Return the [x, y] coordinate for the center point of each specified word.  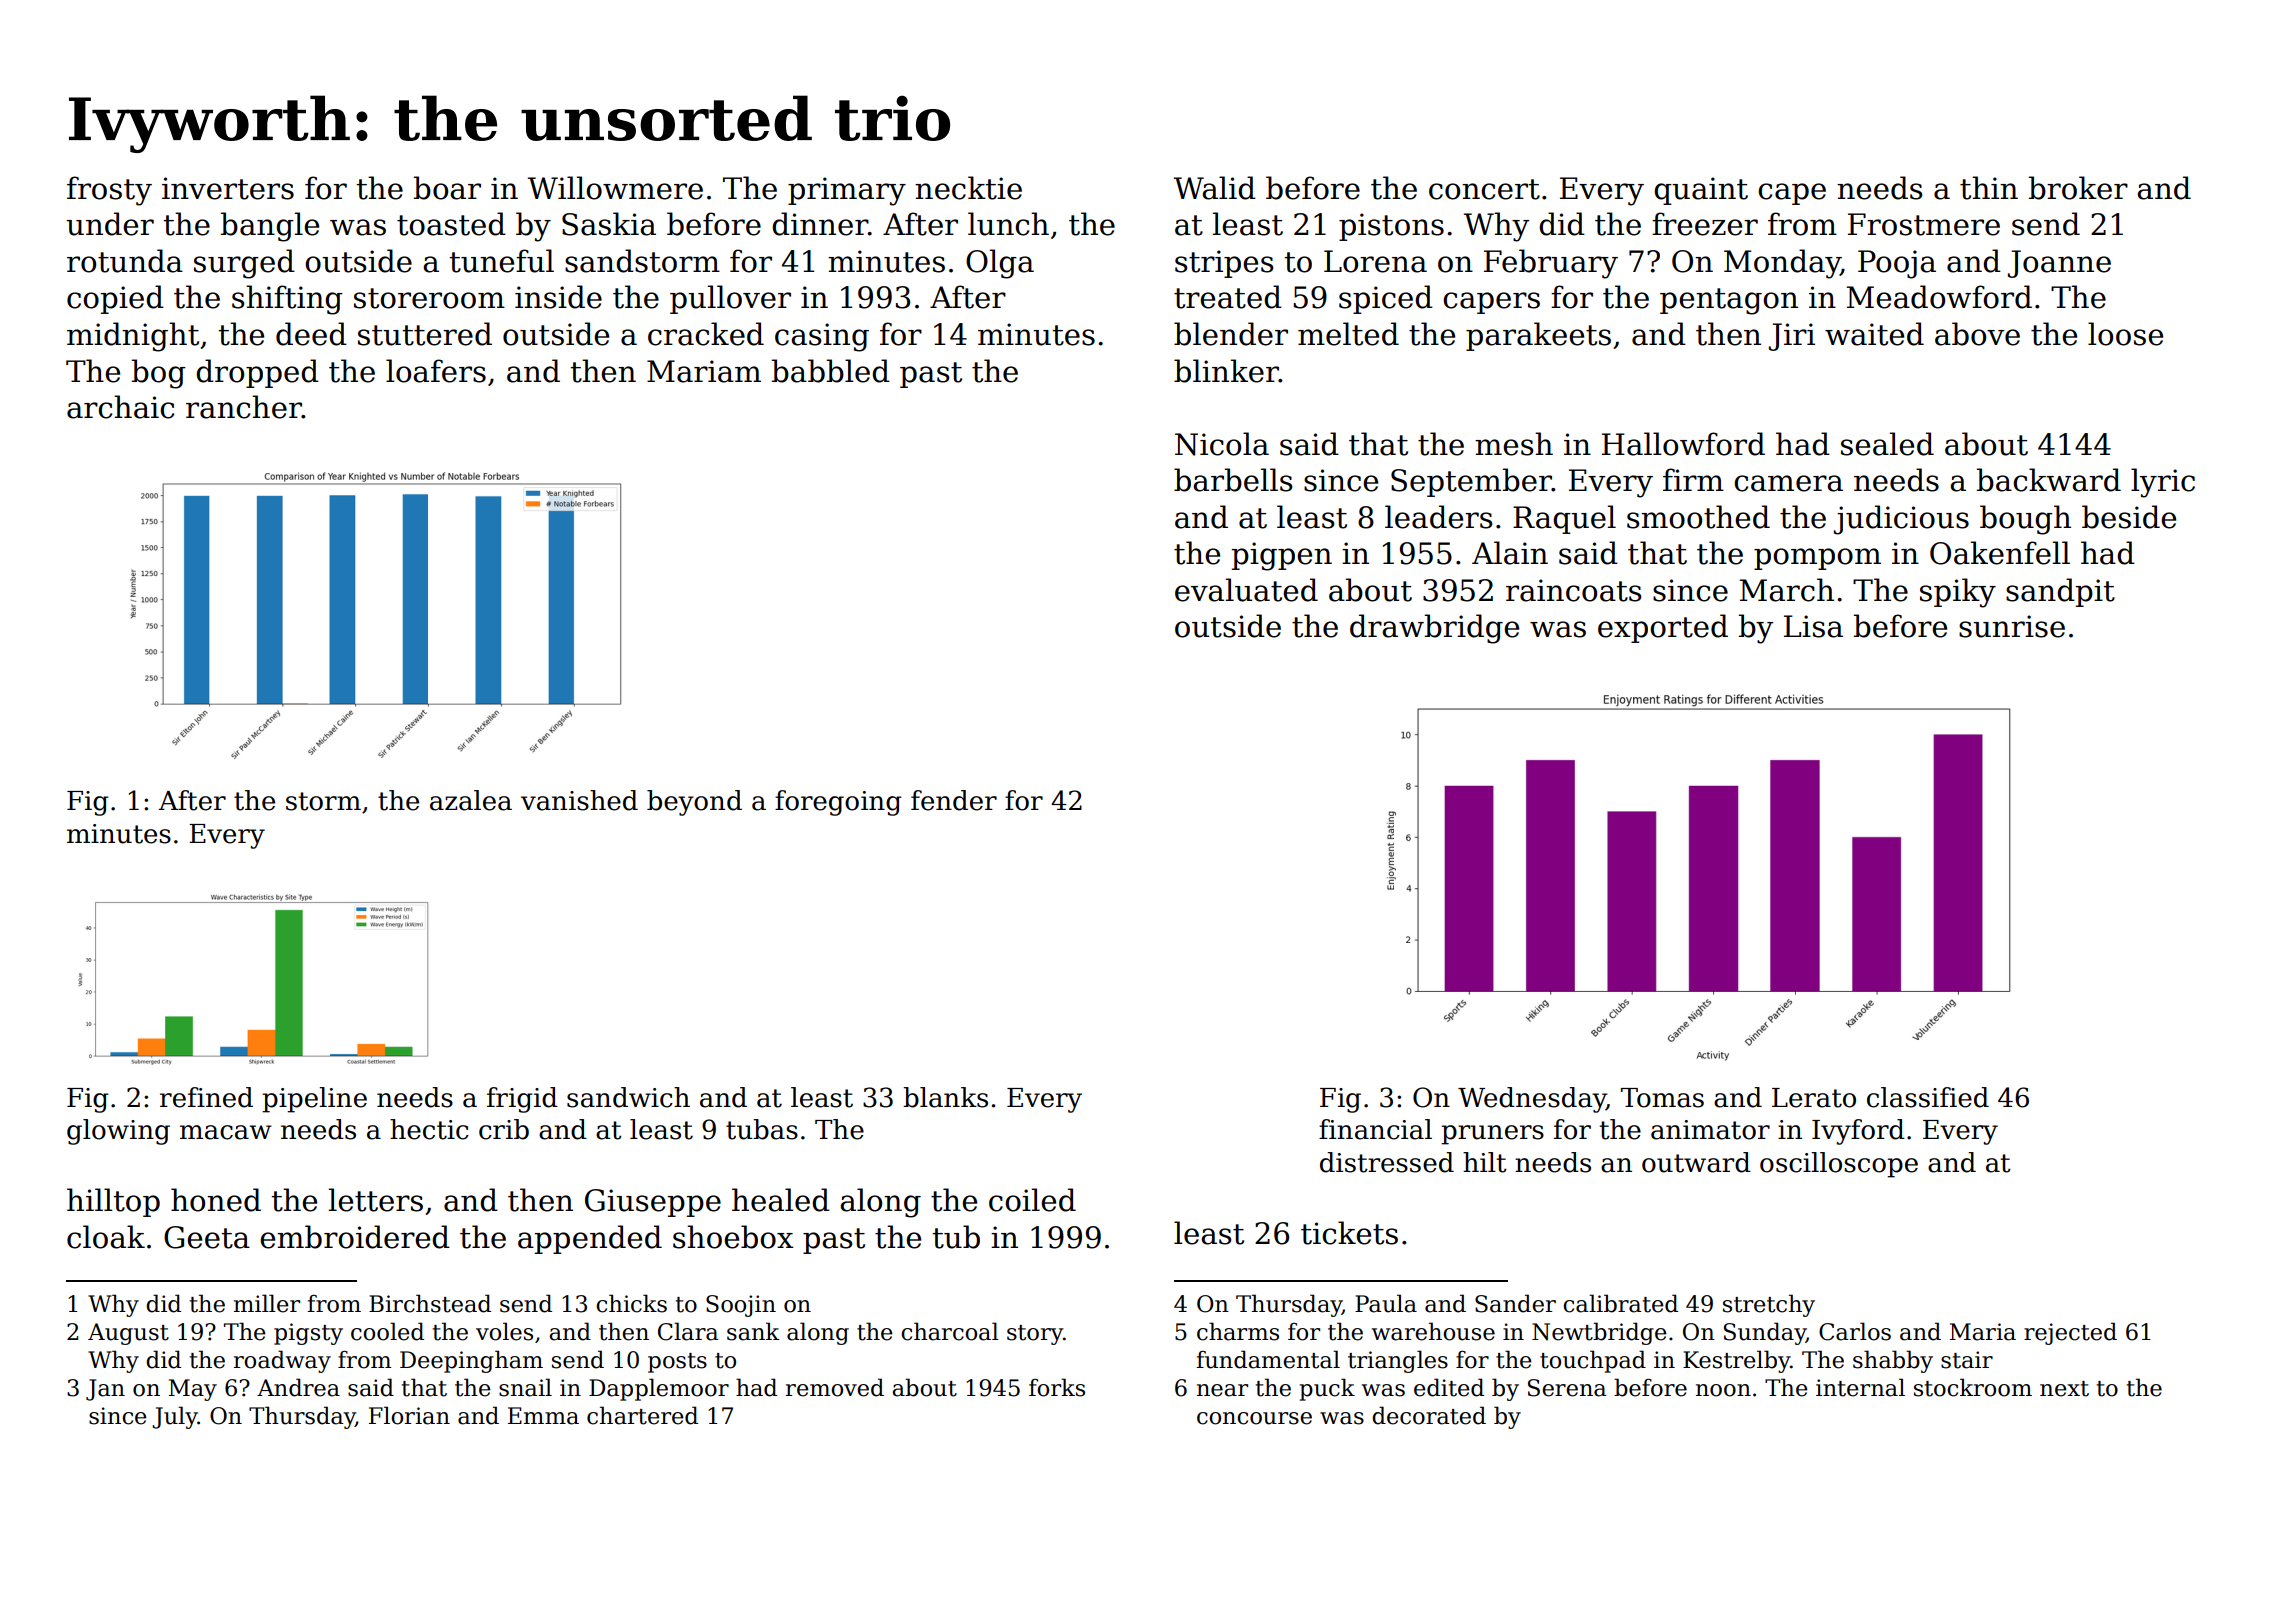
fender [954, 800]
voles [504, 1331]
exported [1663, 628]
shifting [287, 300]
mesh [1514, 444]
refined [206, 1097]
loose [2125, 334]
